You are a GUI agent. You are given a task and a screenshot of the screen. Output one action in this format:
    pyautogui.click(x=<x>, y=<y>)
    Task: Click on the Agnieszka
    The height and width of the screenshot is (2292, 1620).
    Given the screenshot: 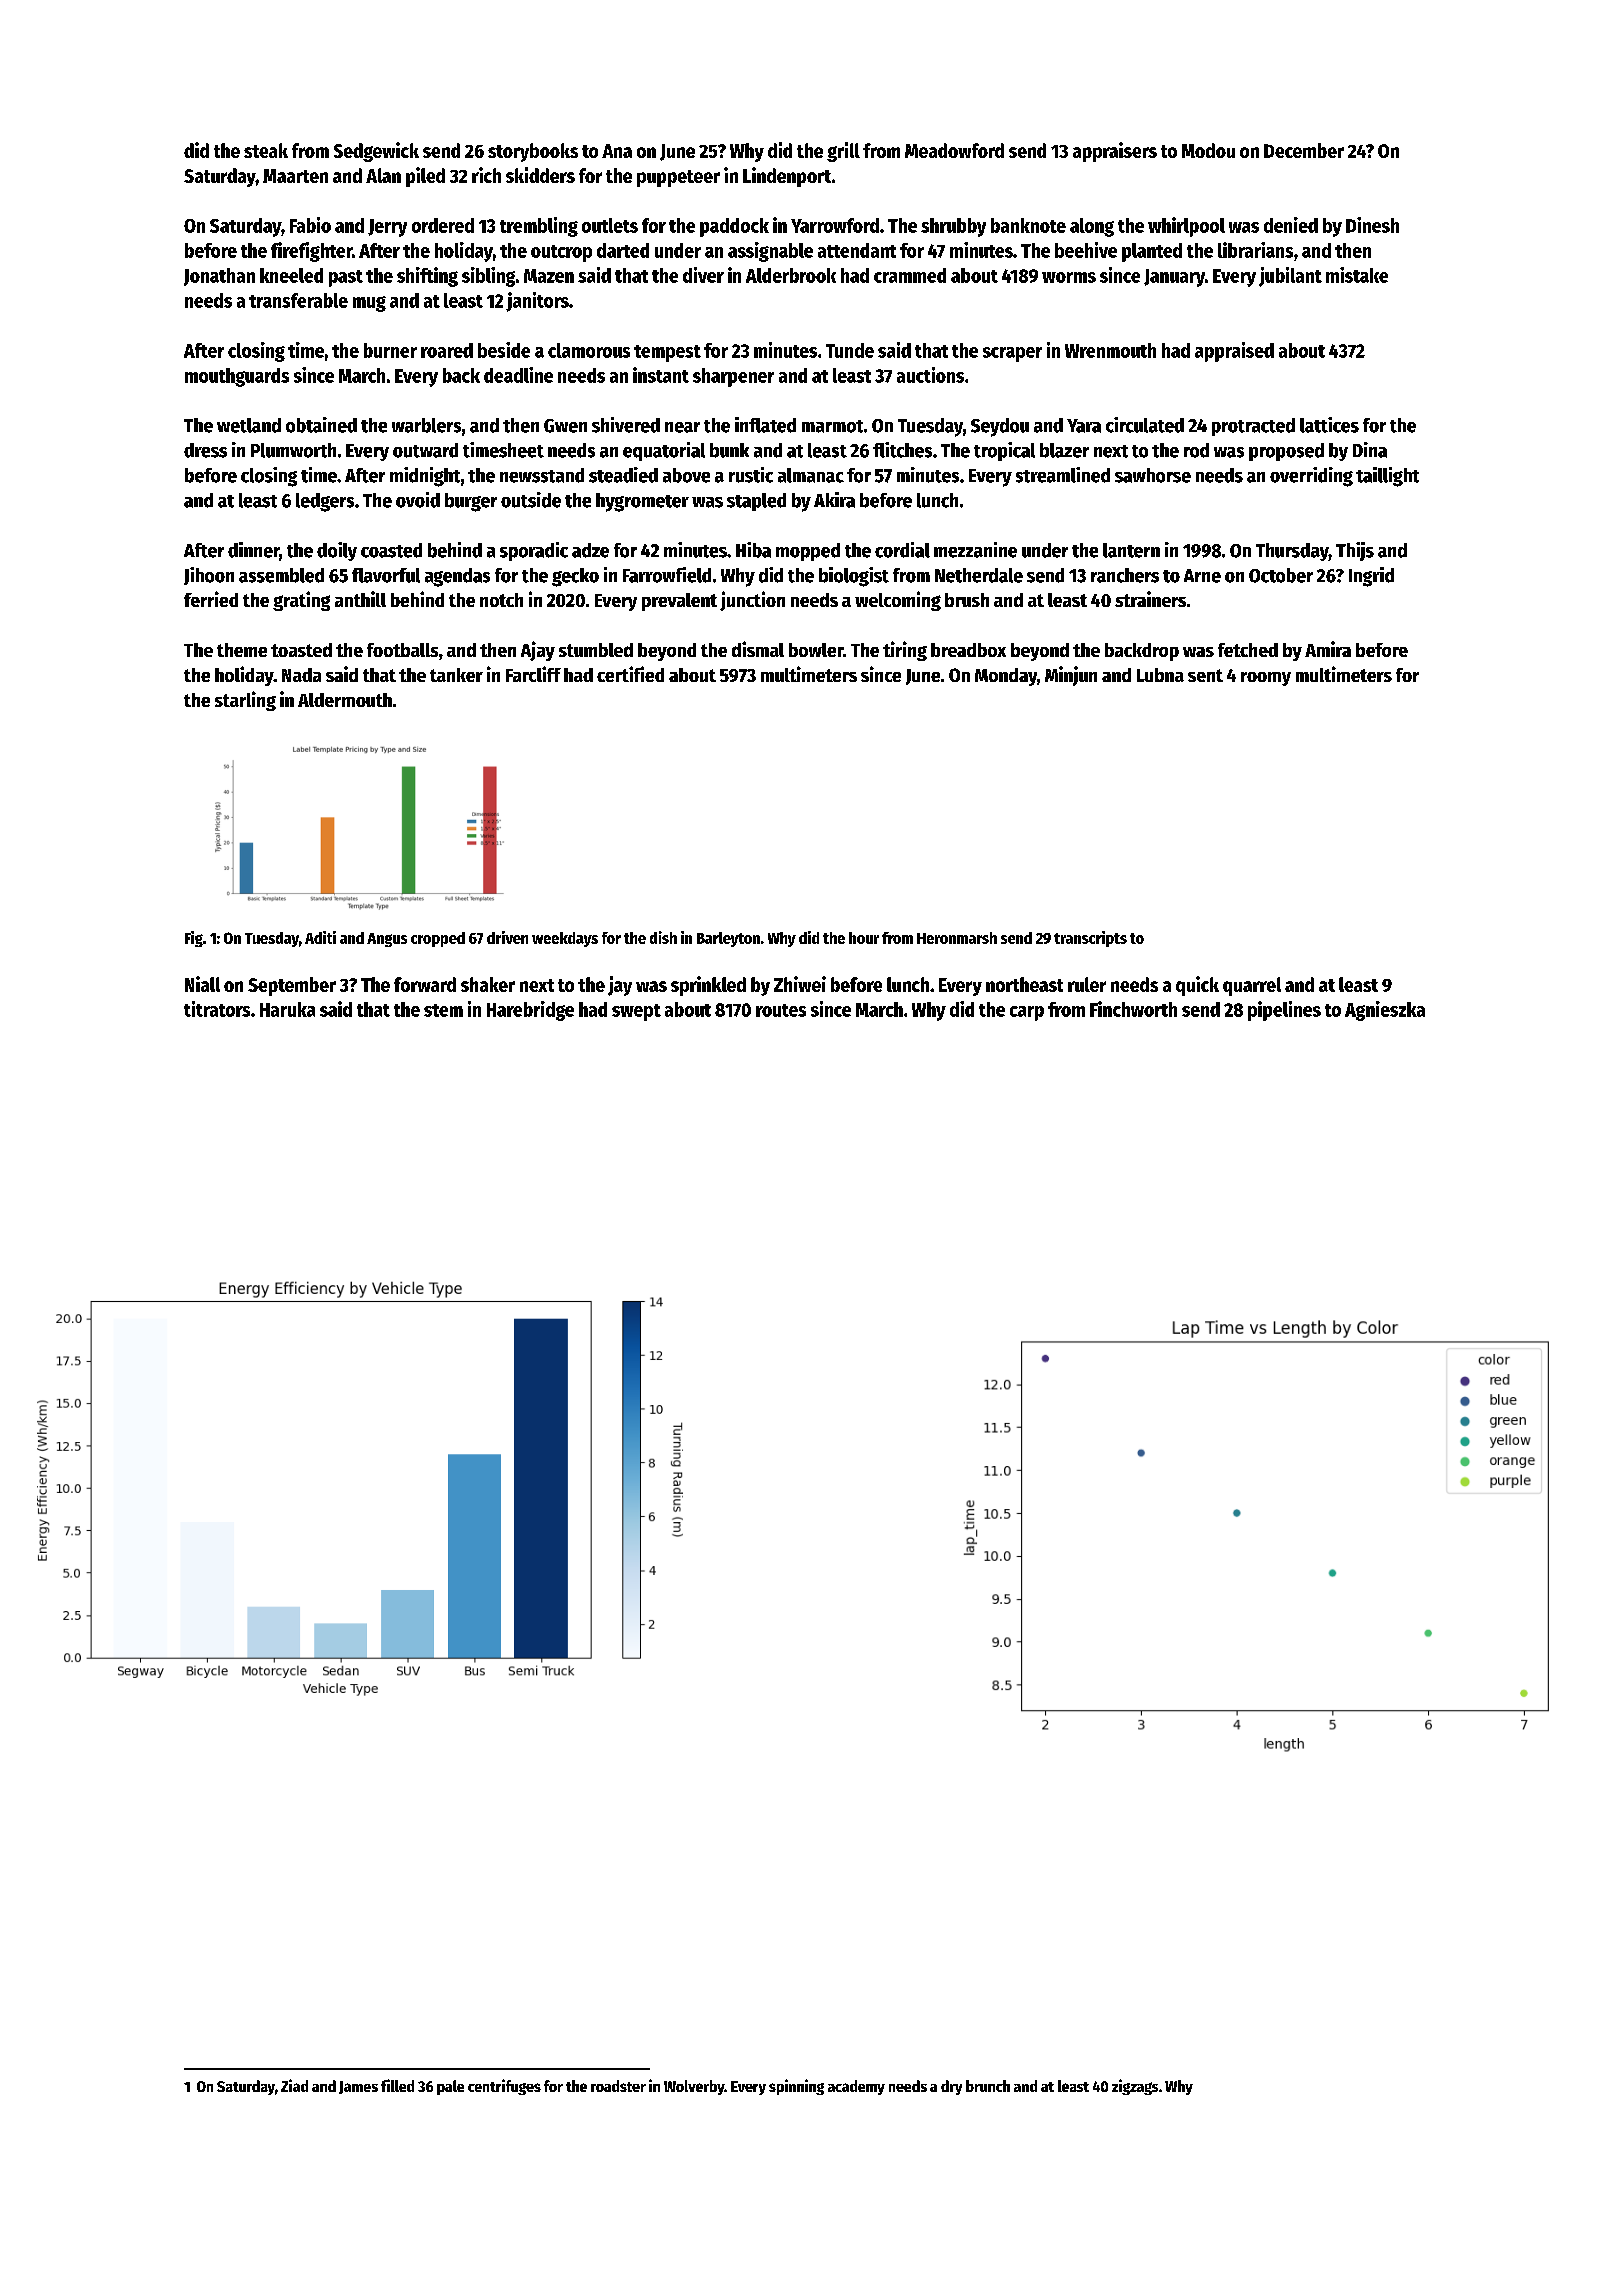 What is the action you would take?
    pyautogui.click(x=1385, y=1011)
